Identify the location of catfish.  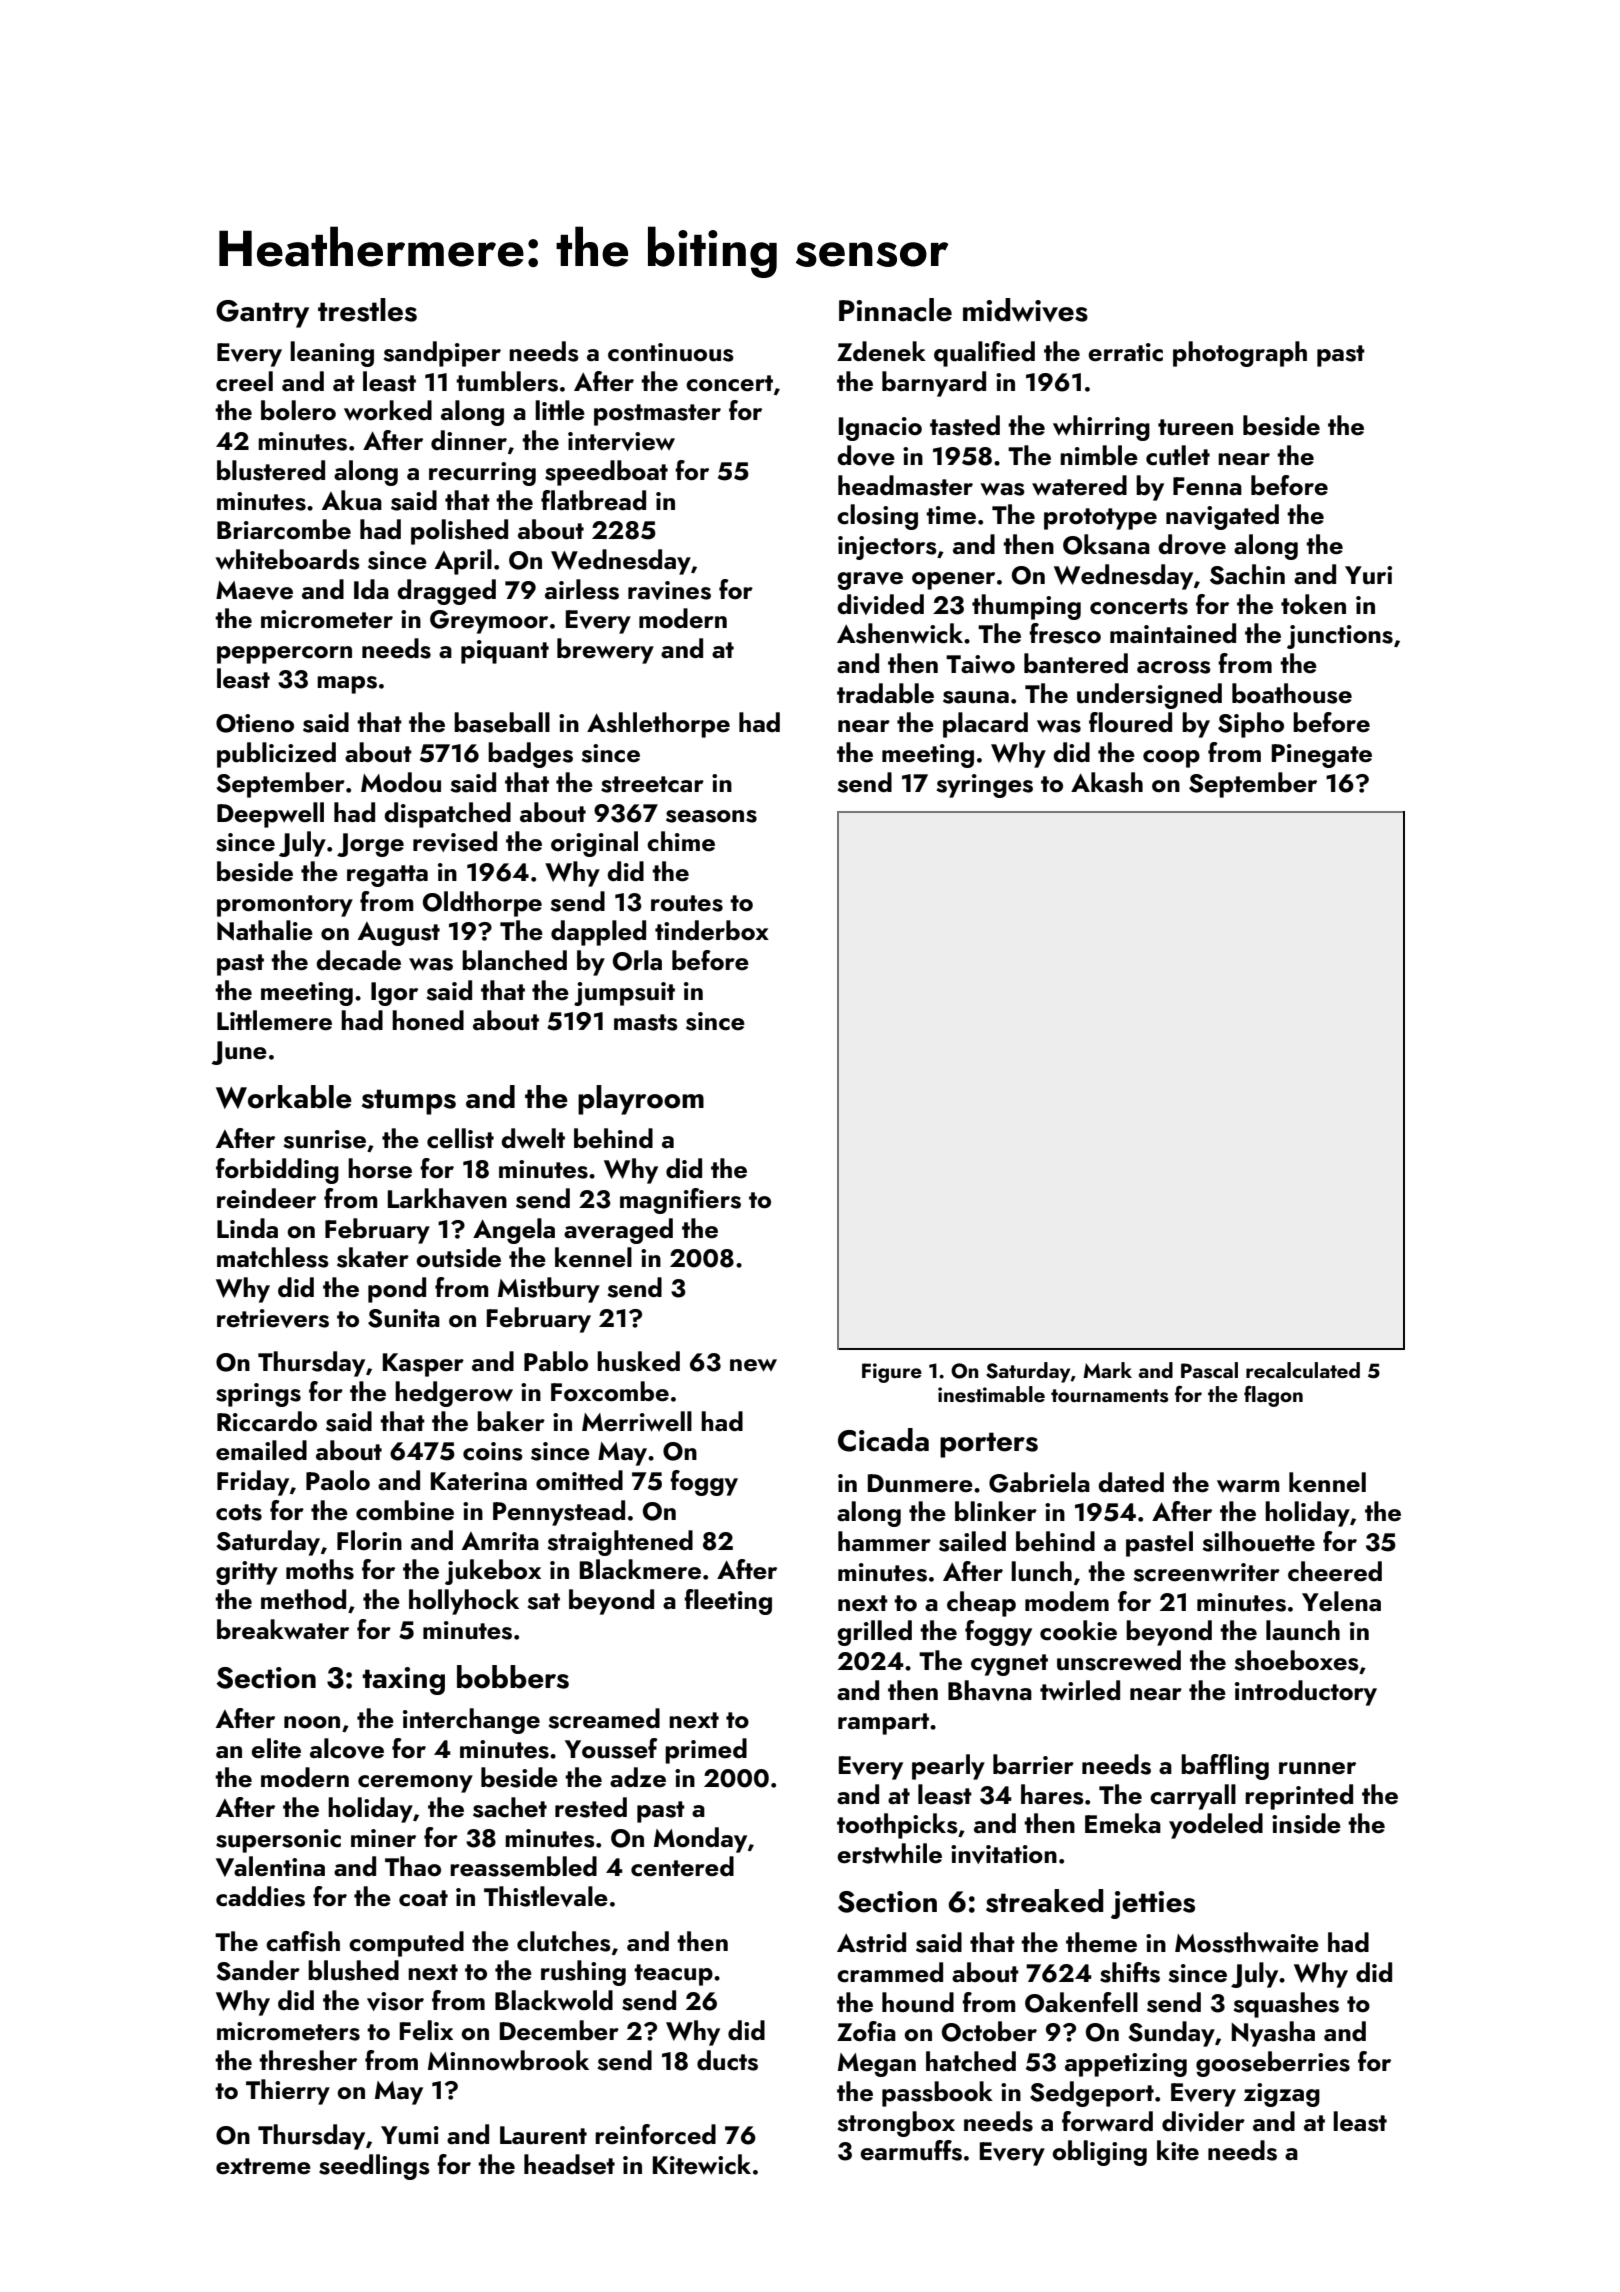
(303, 1941).
